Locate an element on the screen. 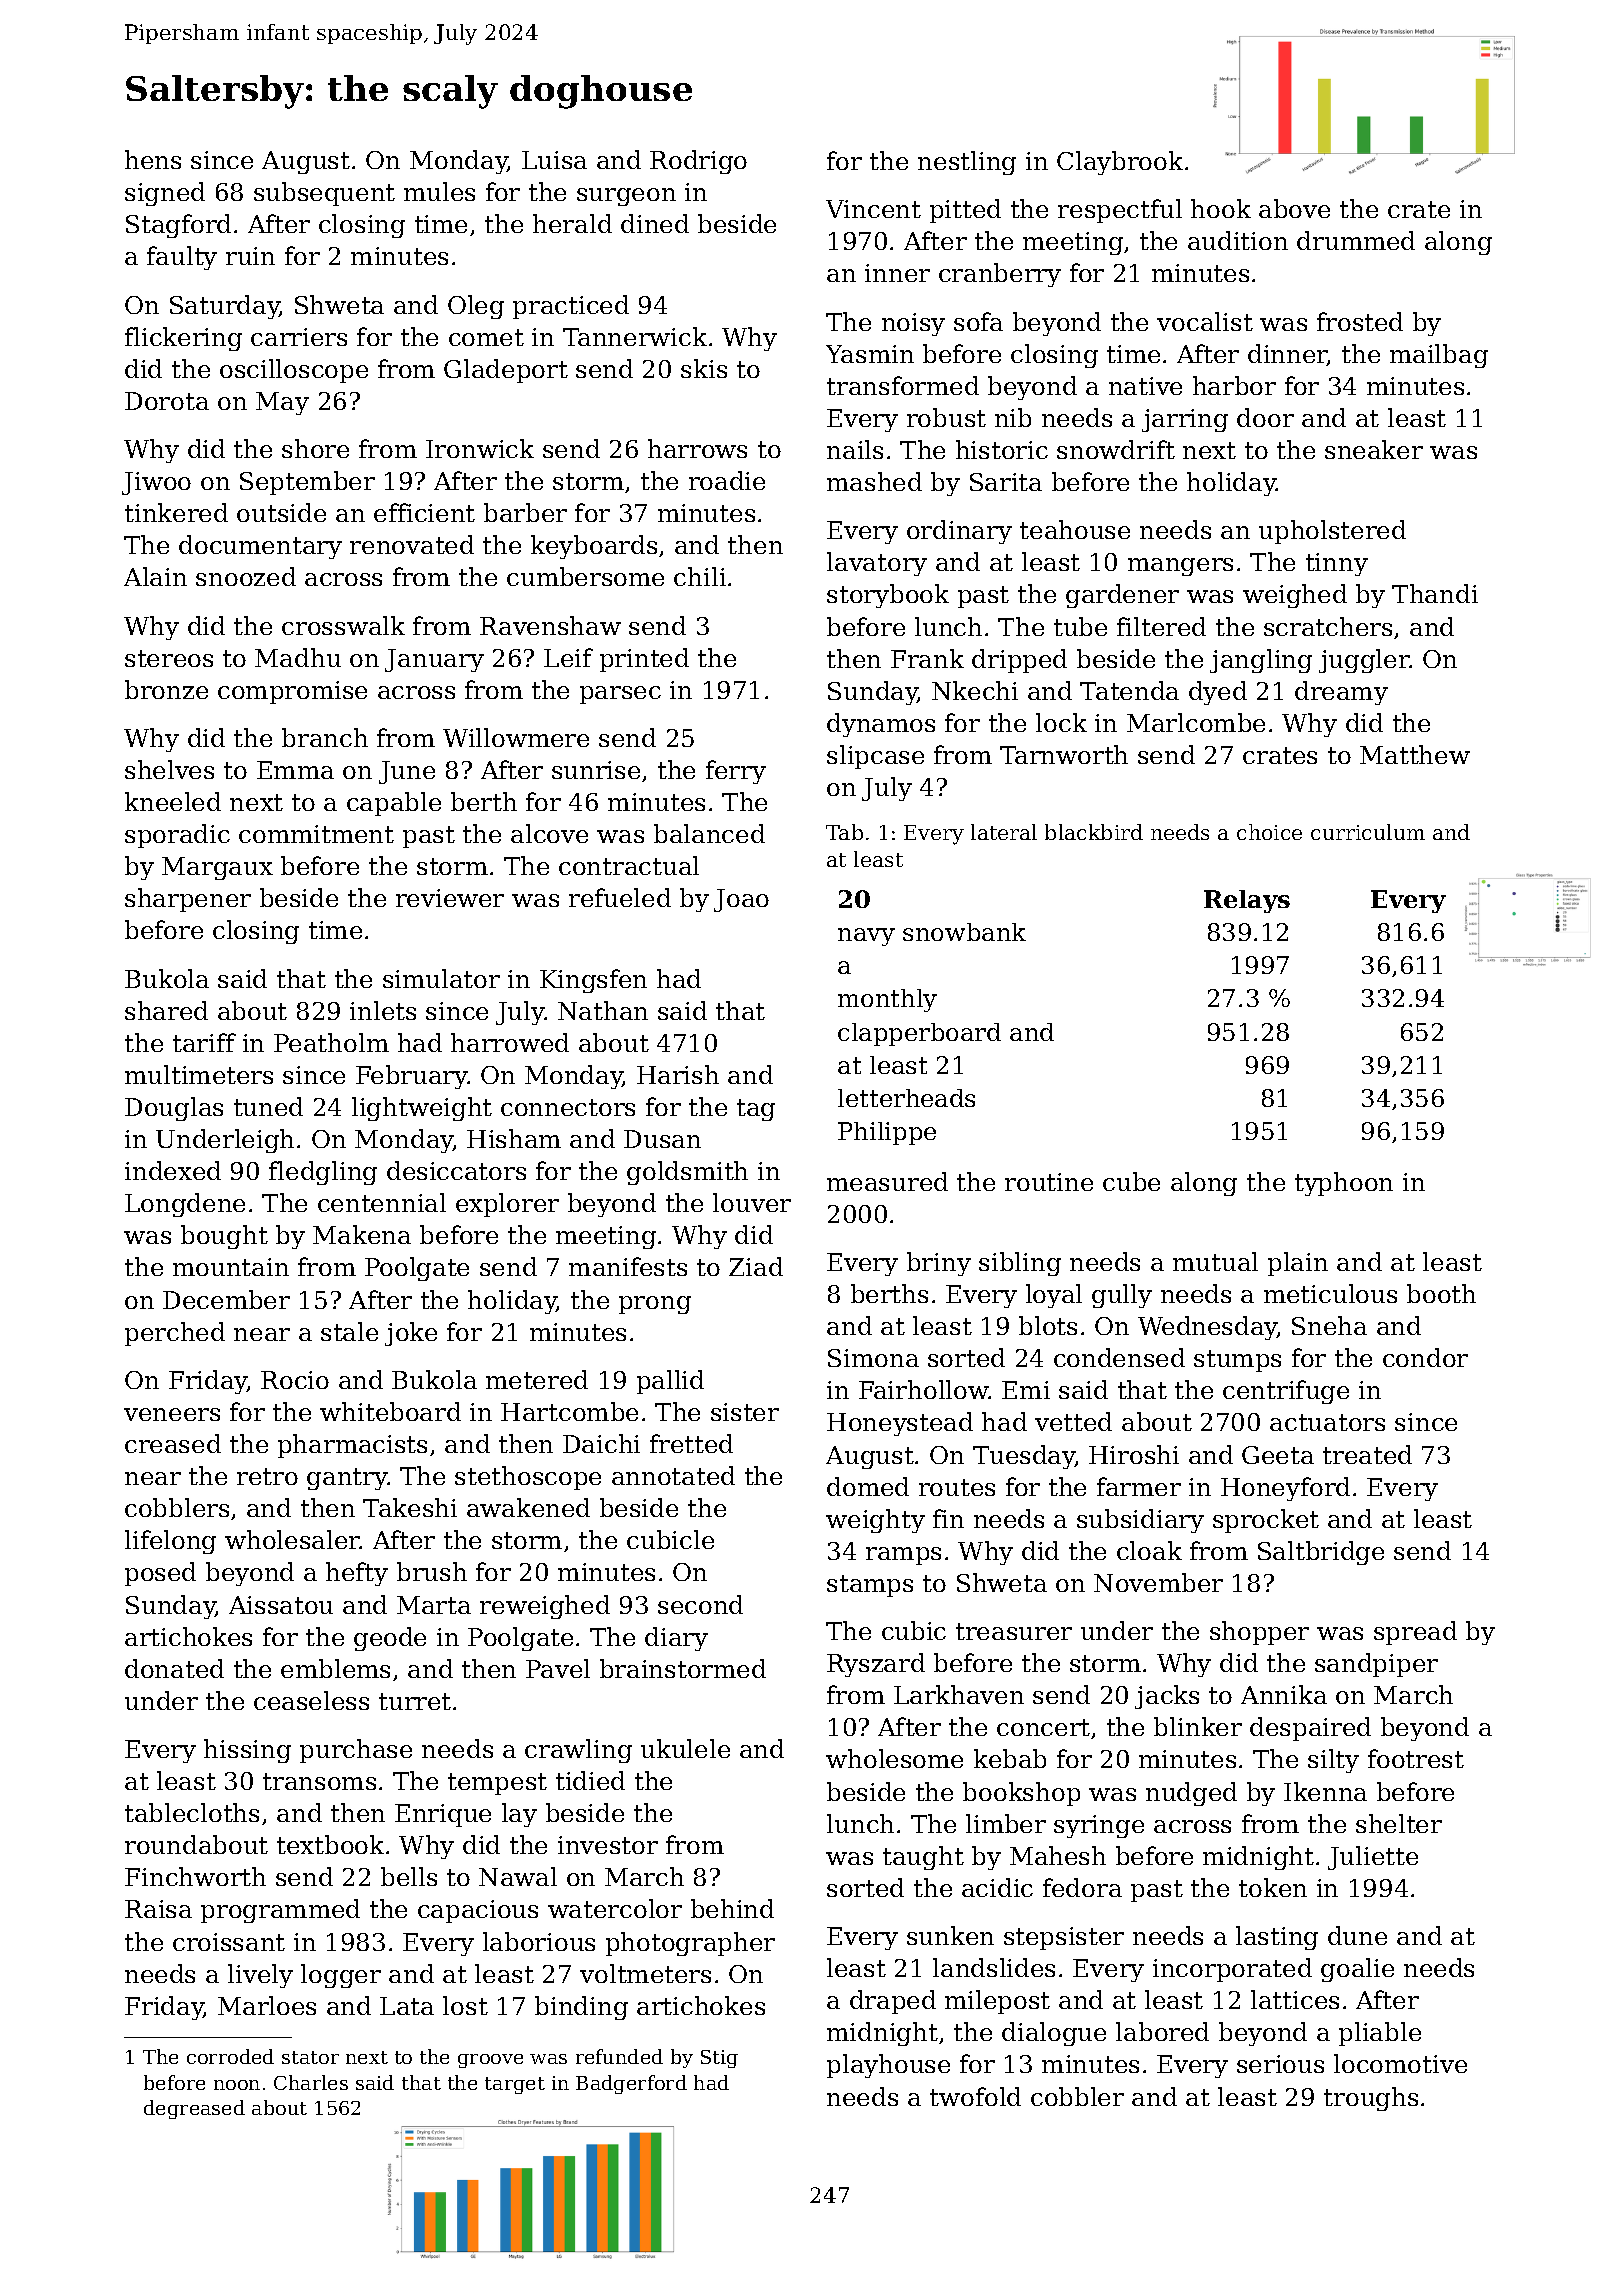 This screenshot has height=2292, width=1620. above is located at coordinates (1294, 208).
